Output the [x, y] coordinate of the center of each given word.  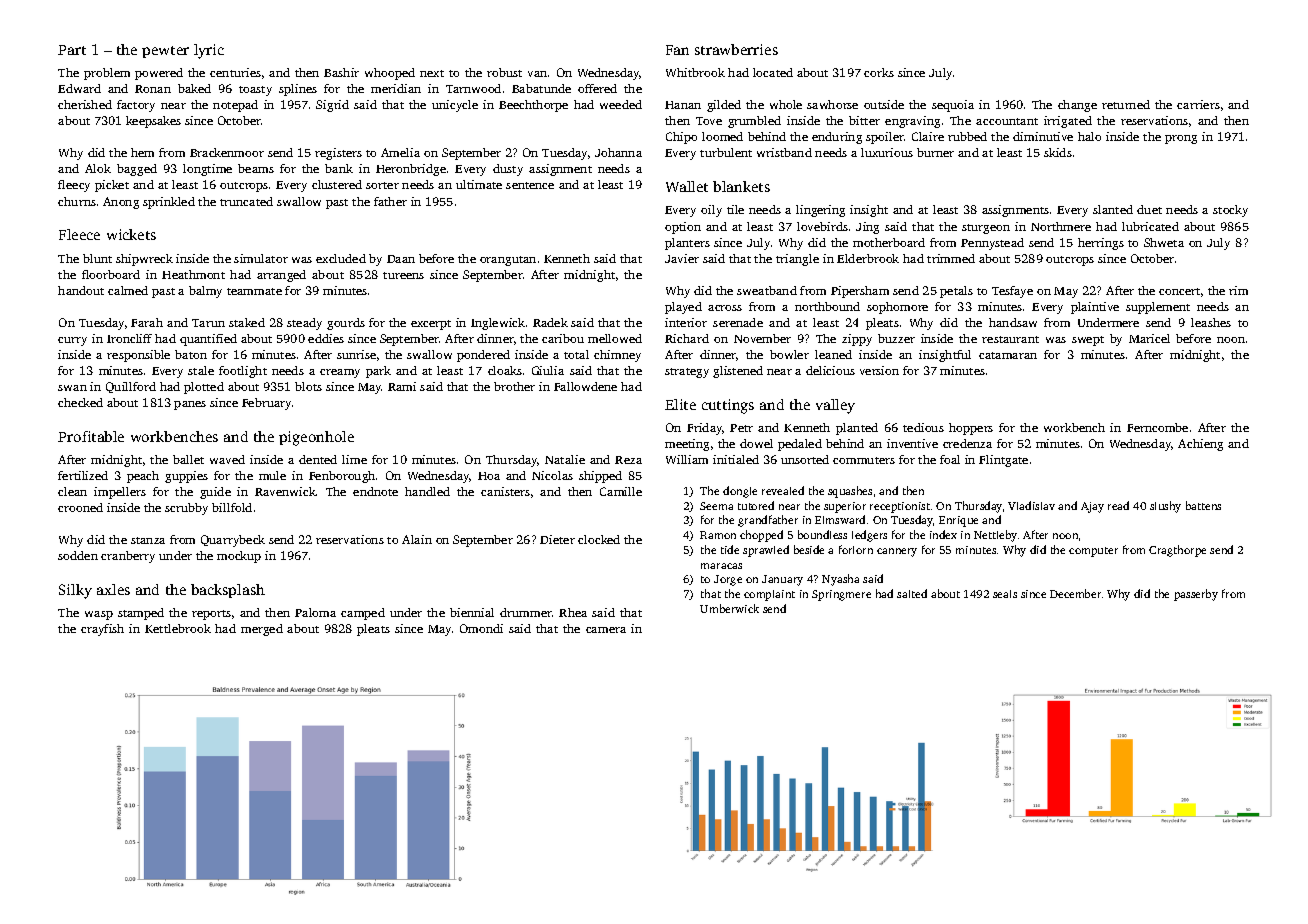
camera [606, 630]
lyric [209, 51]
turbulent [726, 152]
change [1077, 106]
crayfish [102, 630]
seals [1005, 594]
